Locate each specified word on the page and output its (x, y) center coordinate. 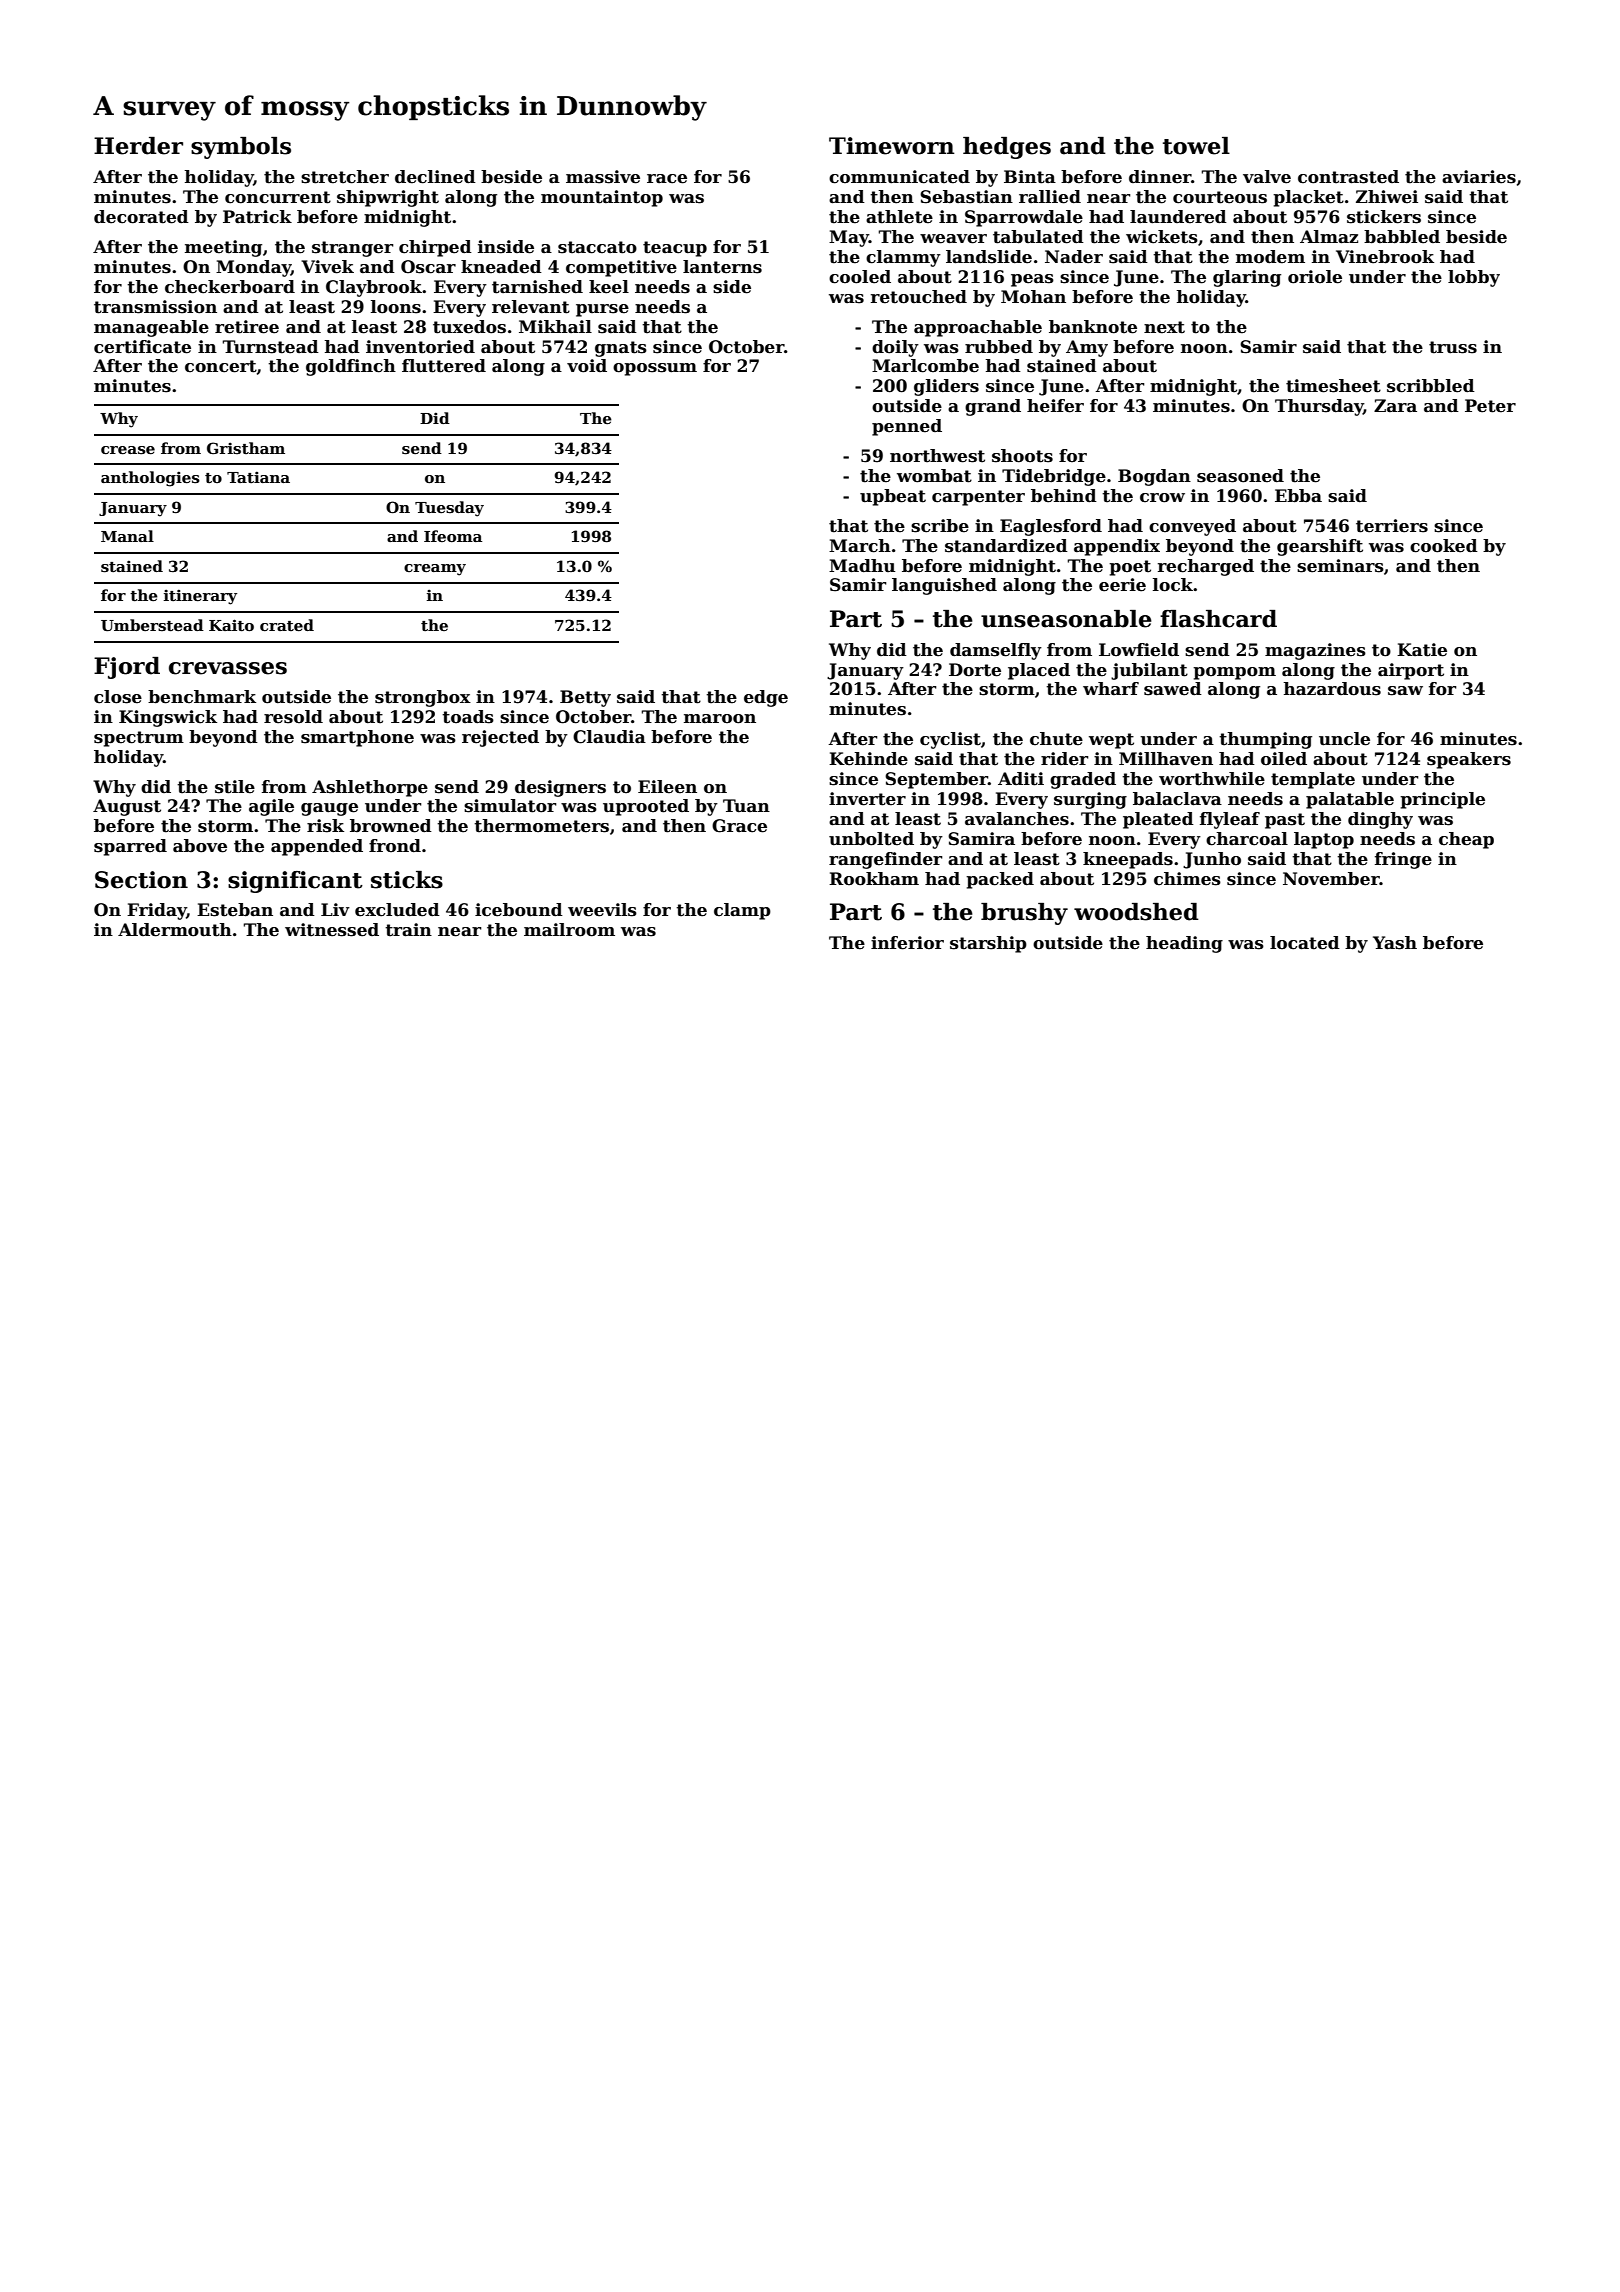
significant (295, 882)
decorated (141, 217)
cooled (860, 277)
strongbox (423, 698)
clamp (742, 911)
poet (1130, 568)
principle (1442, 800)
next (1164, 327)
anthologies (150, 479)
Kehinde (868, 759)
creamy (435, 570)
